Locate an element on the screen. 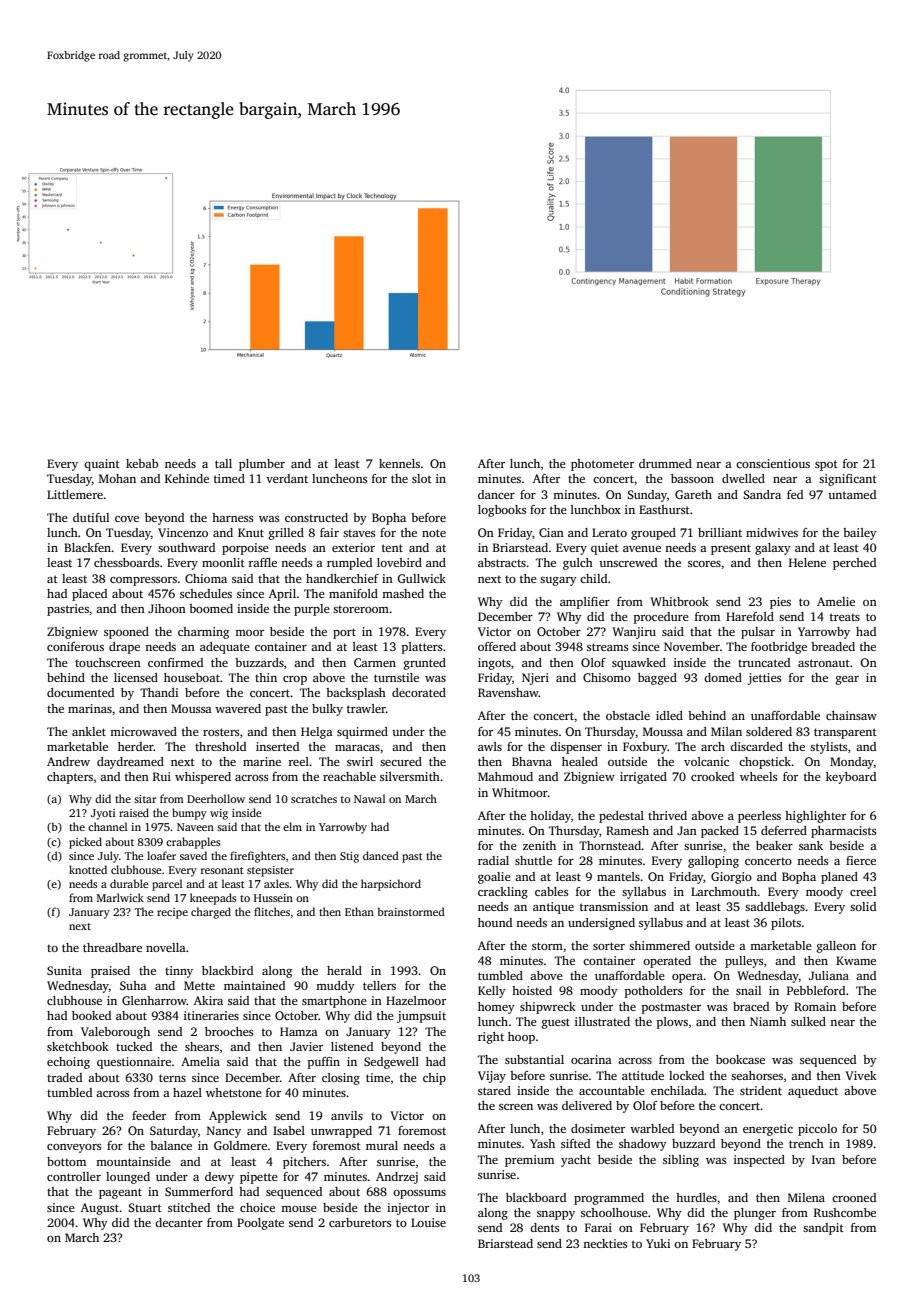 The image size is (924, 1308). Suha is located at coordinates (133, 985).
